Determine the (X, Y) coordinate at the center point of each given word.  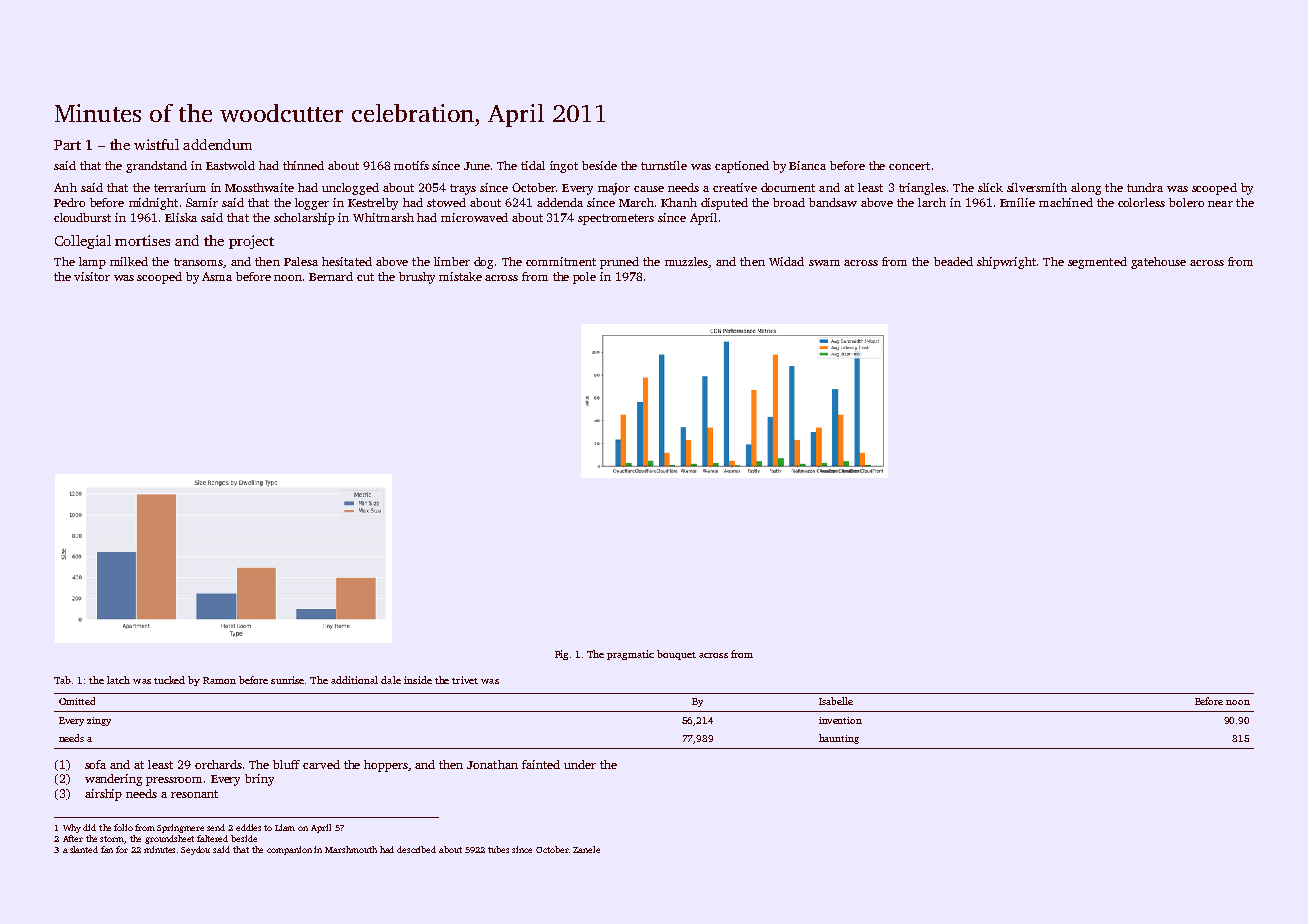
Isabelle (836, 701)
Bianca (807, 165)
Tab (62, 680)
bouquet (676, 655)
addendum (217, 144)
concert (909, 166)
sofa (95, 764)
